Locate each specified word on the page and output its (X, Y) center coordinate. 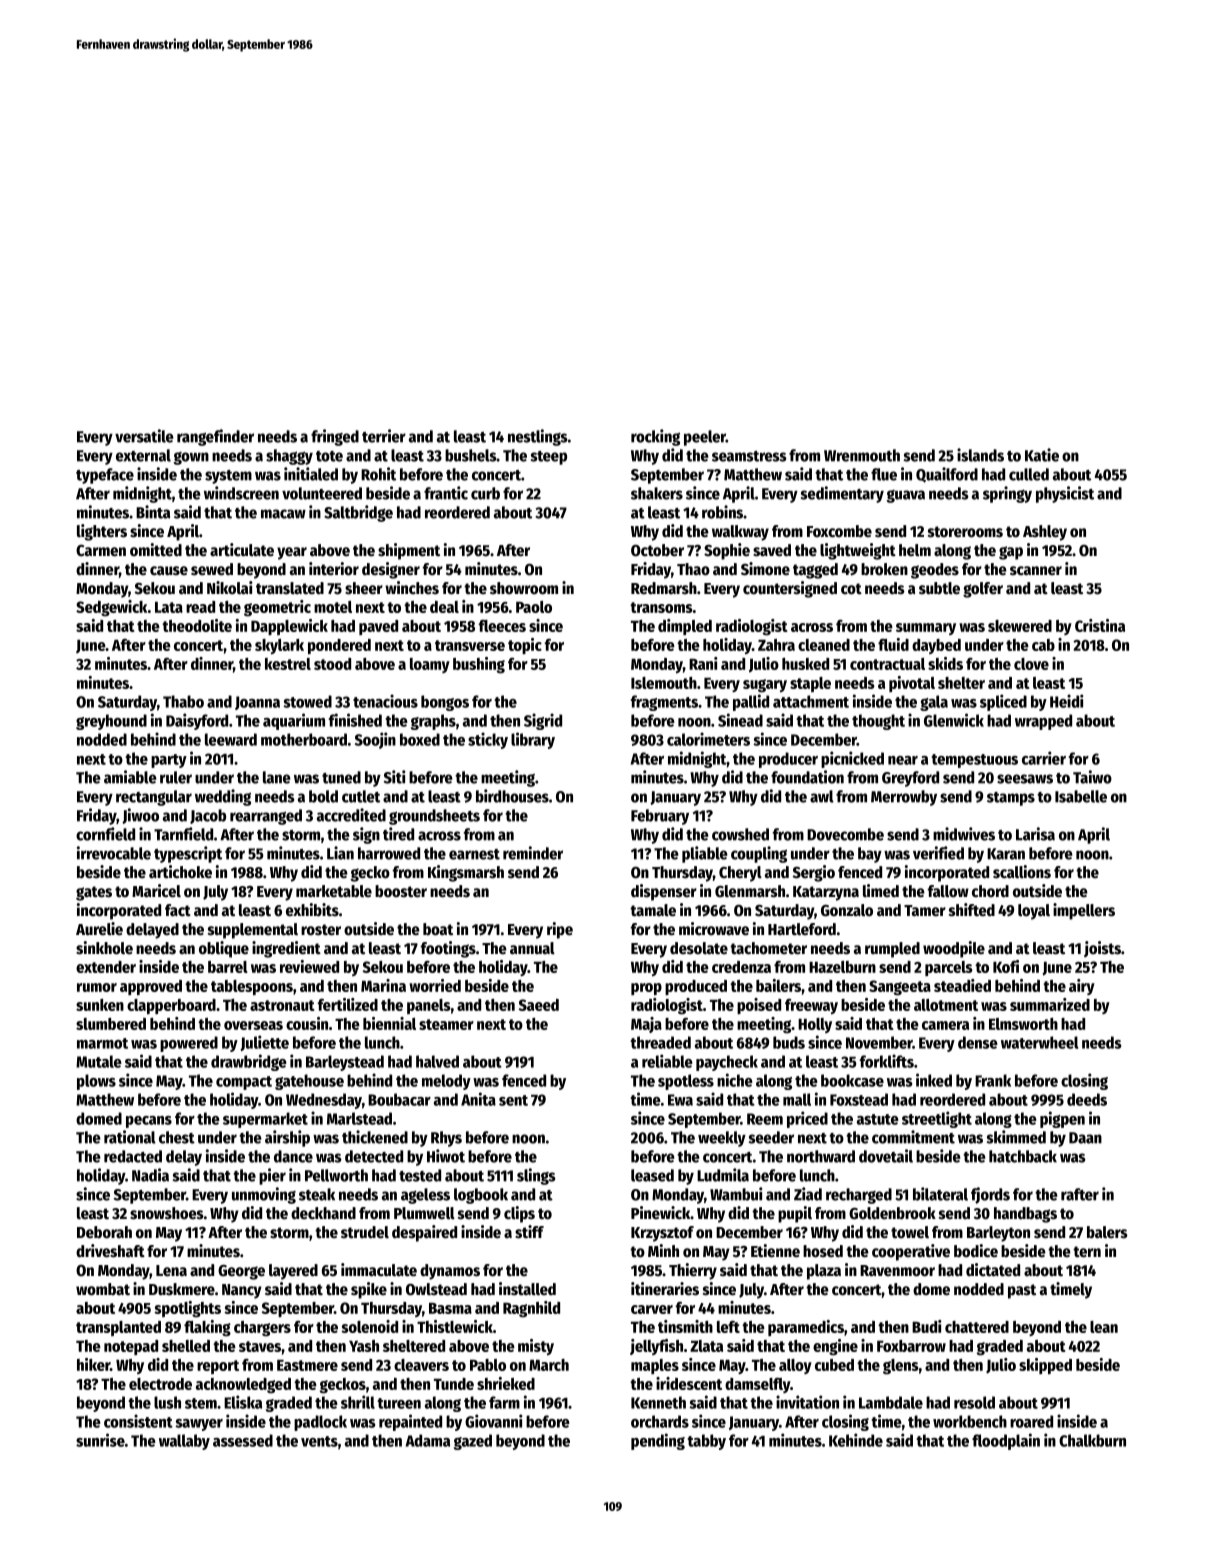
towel (910, 1232)
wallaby (184, 1442)
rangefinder (215, 437)
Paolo (534, 607)
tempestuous (974, 761)
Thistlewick (455, 1326)
